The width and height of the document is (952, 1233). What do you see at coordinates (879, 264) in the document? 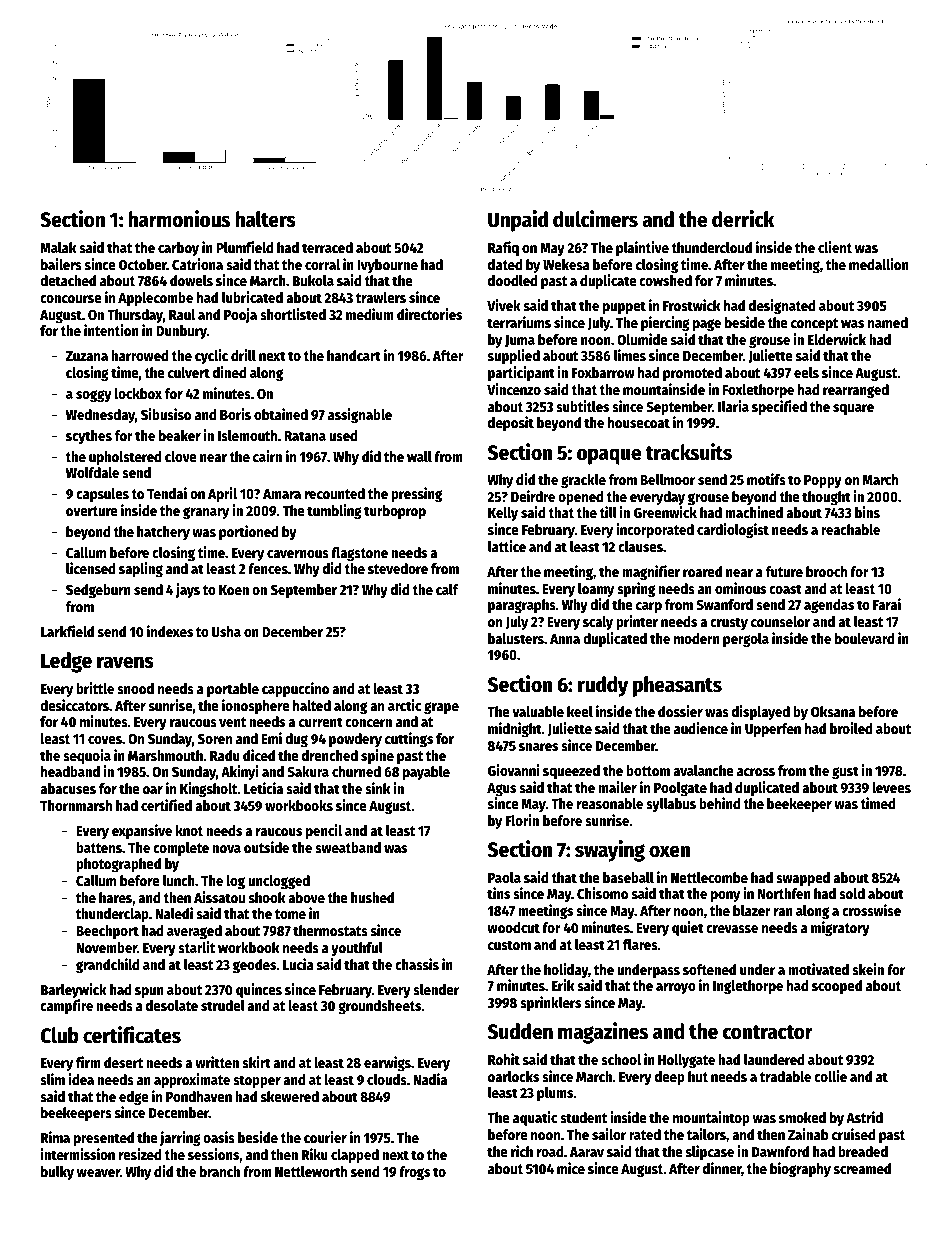
I see `medallion` at bounding box center [879, 264].
